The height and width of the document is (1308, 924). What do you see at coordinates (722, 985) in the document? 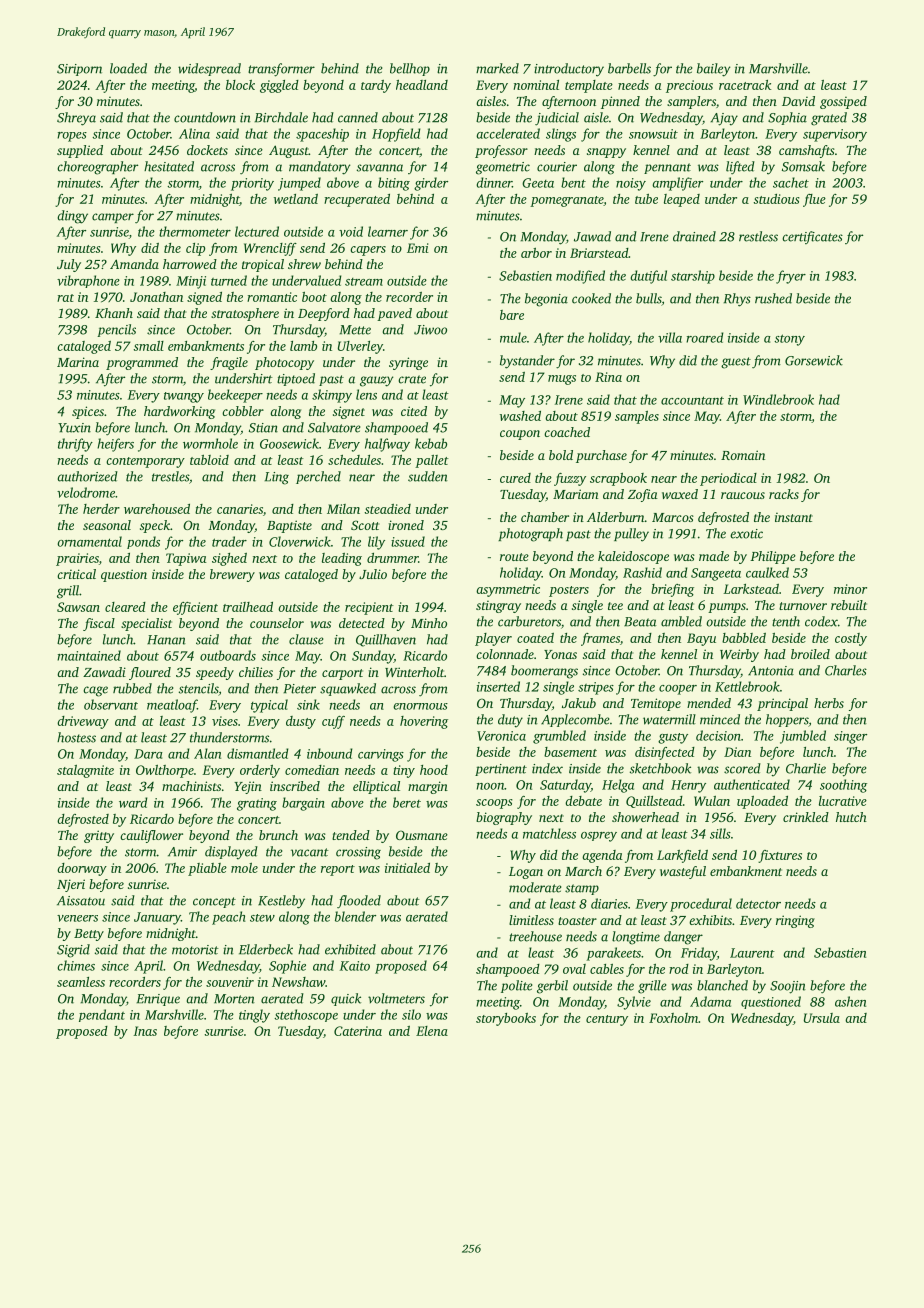
I see `blanched` at bounding box center [722, 985].
